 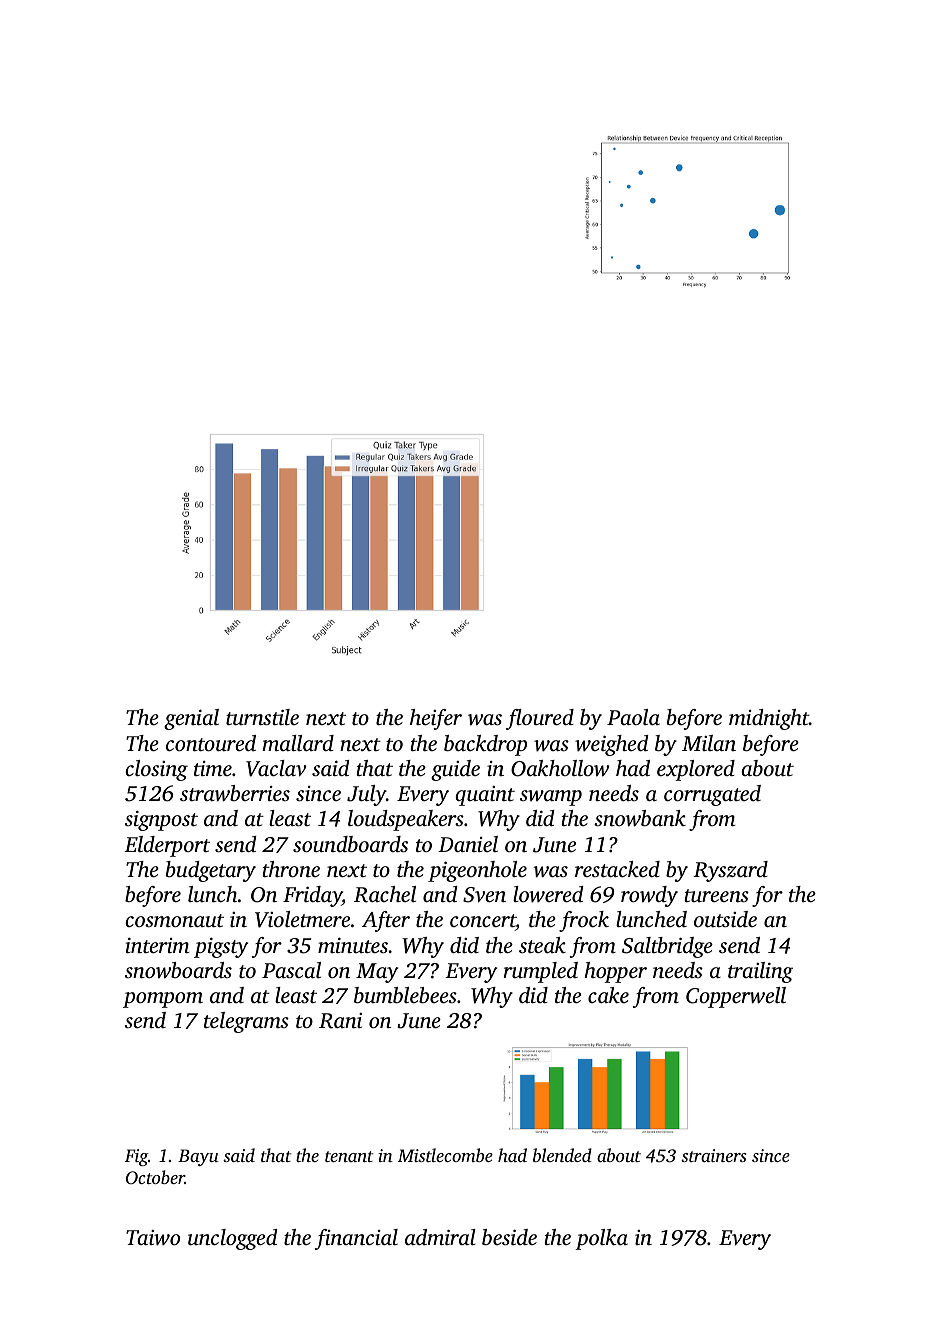 What do you see at coordinates (221, 948) in the screenshot?
I see `pigsty` at bounding box center [221, 948].
